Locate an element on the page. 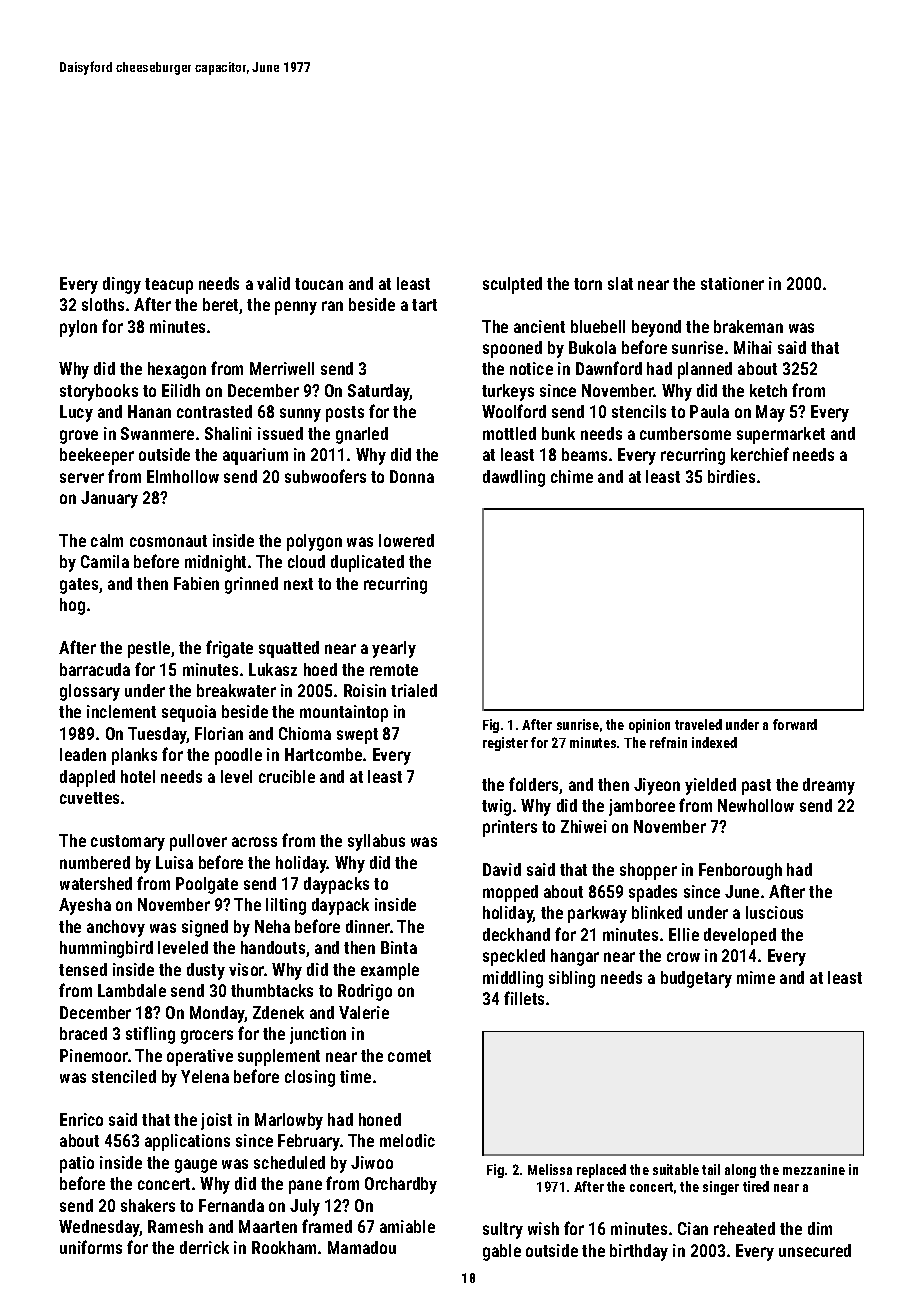 Image resolution: width=924 pixels, height=1308 pixels. kerchief is located at coordinates (760, 454).
